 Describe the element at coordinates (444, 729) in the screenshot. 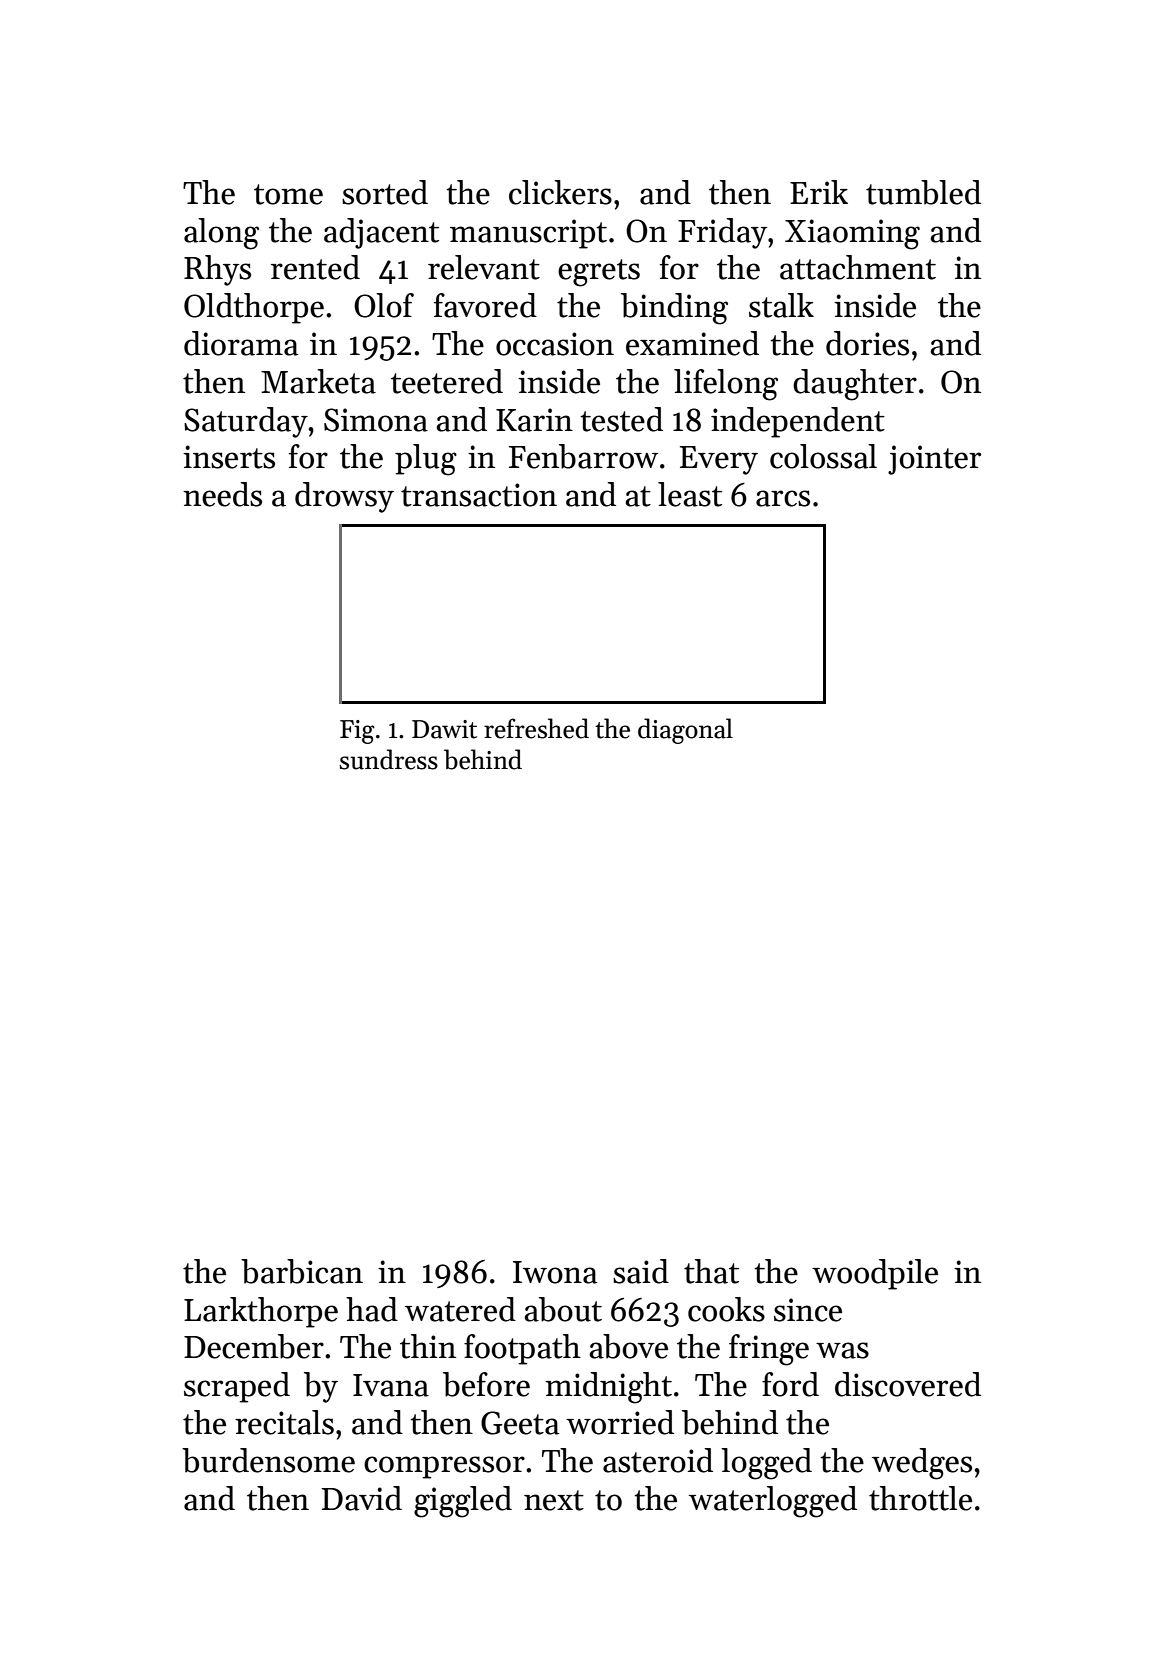

I see `Dawit` at that location.
